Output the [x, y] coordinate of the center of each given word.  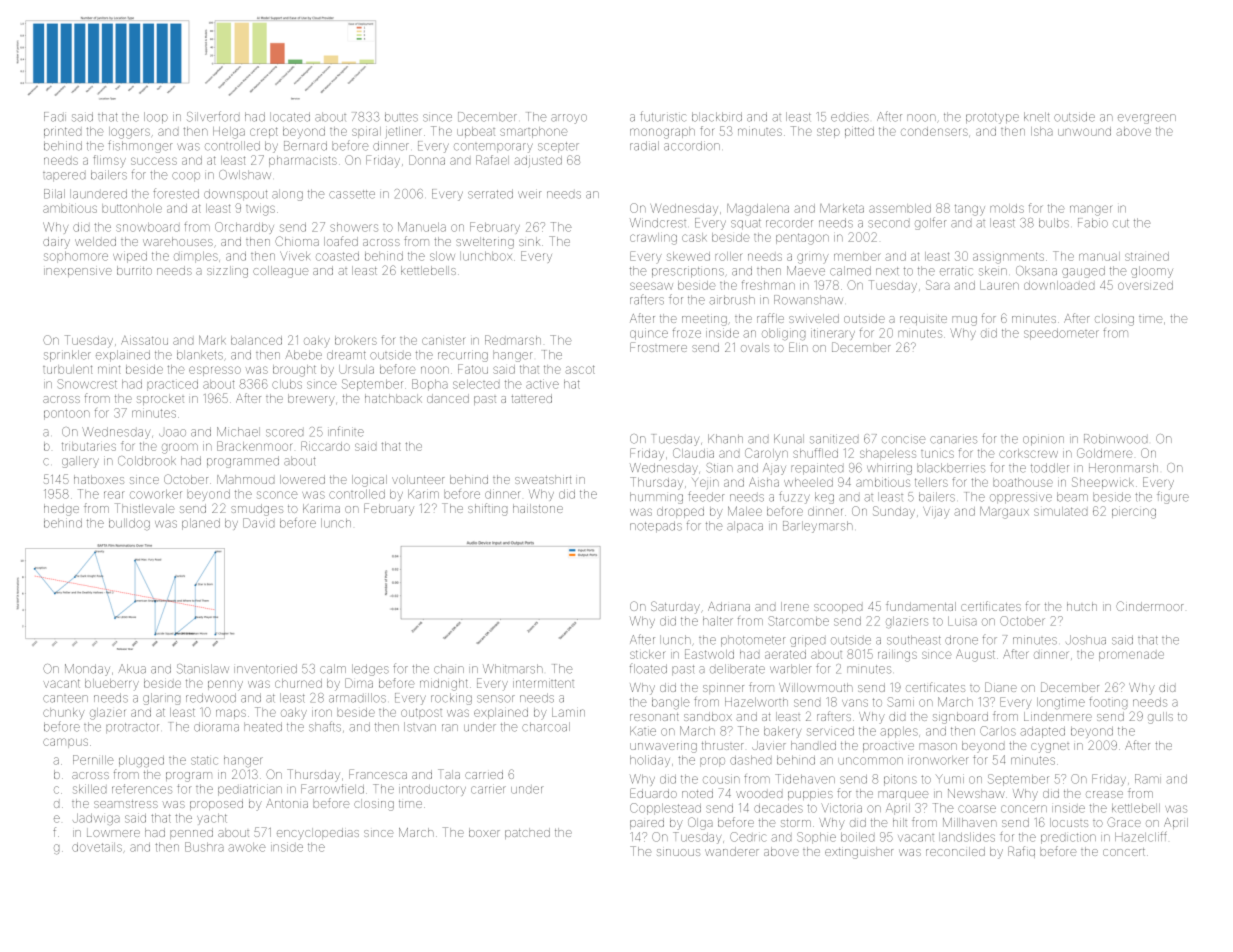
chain [449, 669]
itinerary [833, 334]
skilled [89, 789]
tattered [531, 398]
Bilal [54, 194]
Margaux [1004, 513]
